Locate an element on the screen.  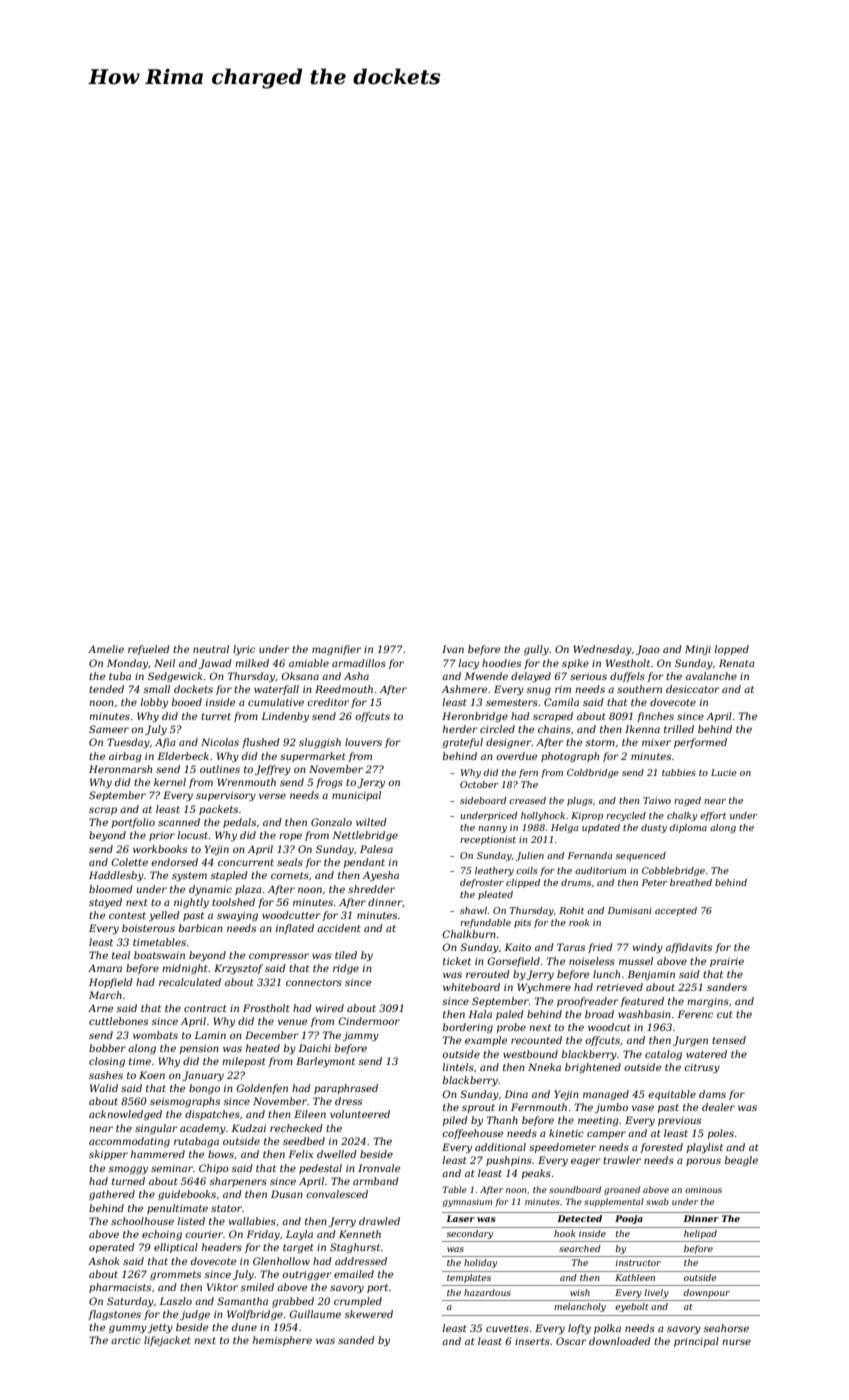
prairie is located at coordinates (727, 962).
